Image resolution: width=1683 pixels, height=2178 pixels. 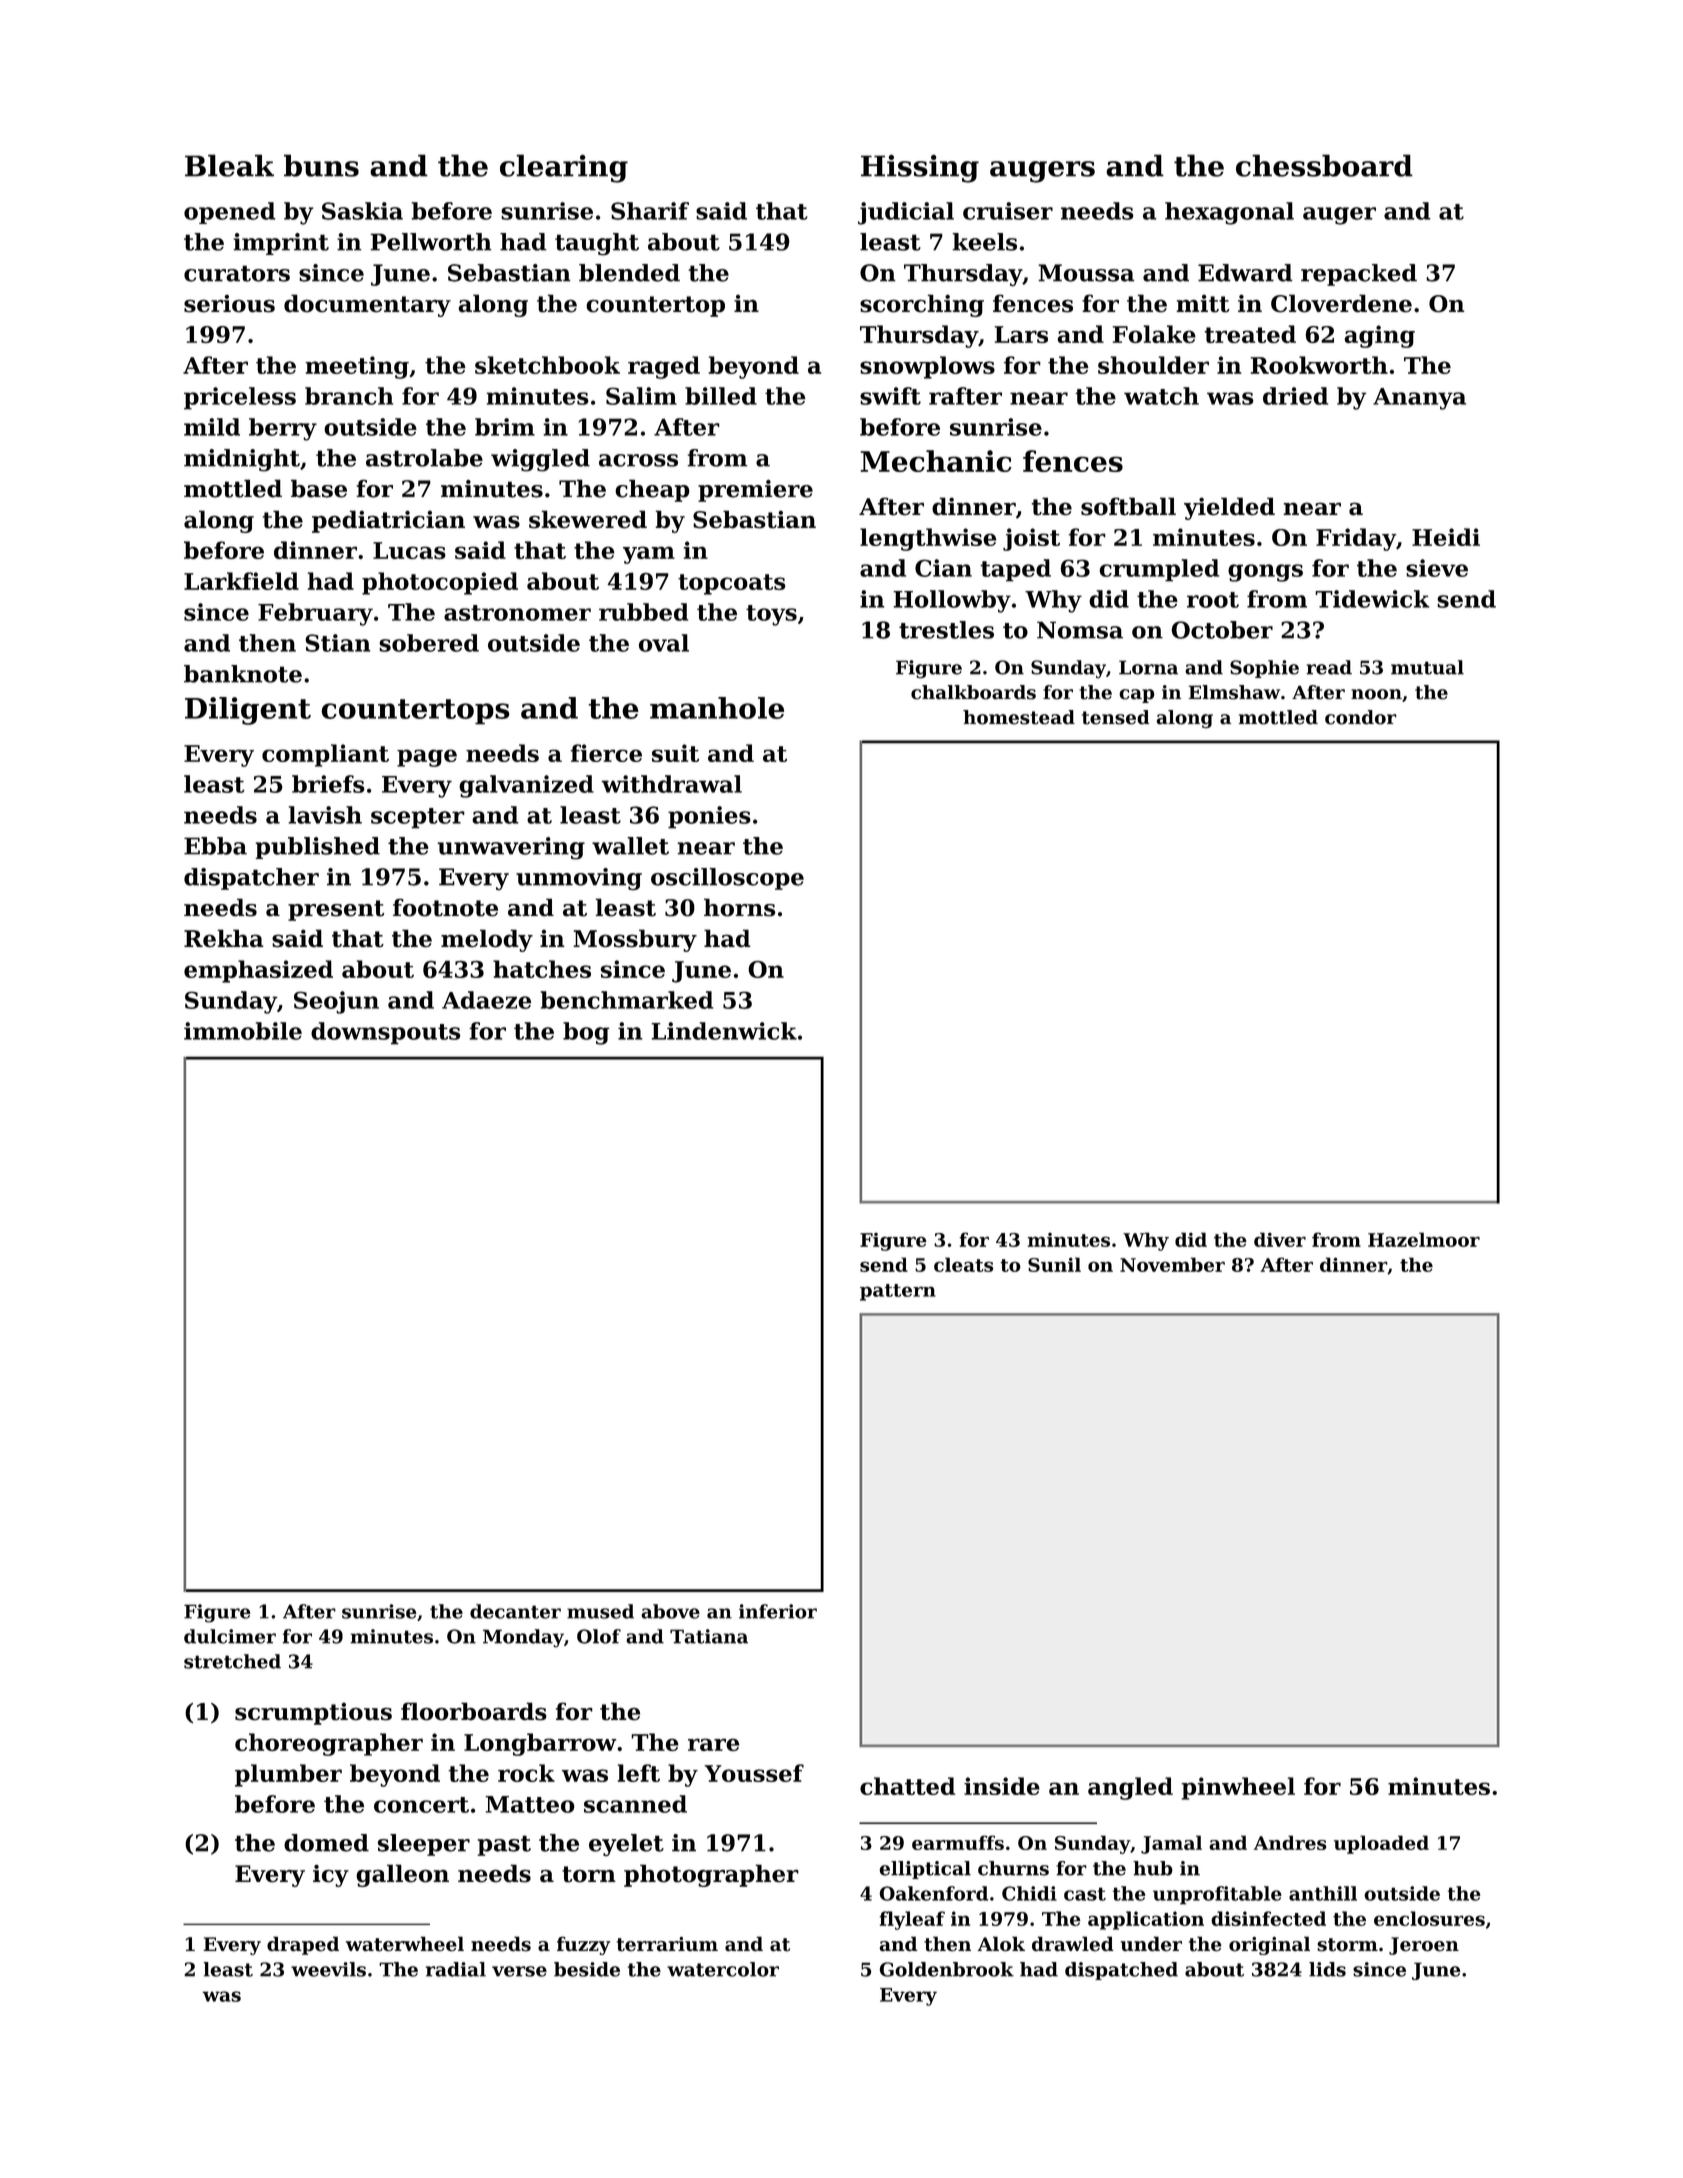 I want to click on pattern, so click(x=898, y=1292).
